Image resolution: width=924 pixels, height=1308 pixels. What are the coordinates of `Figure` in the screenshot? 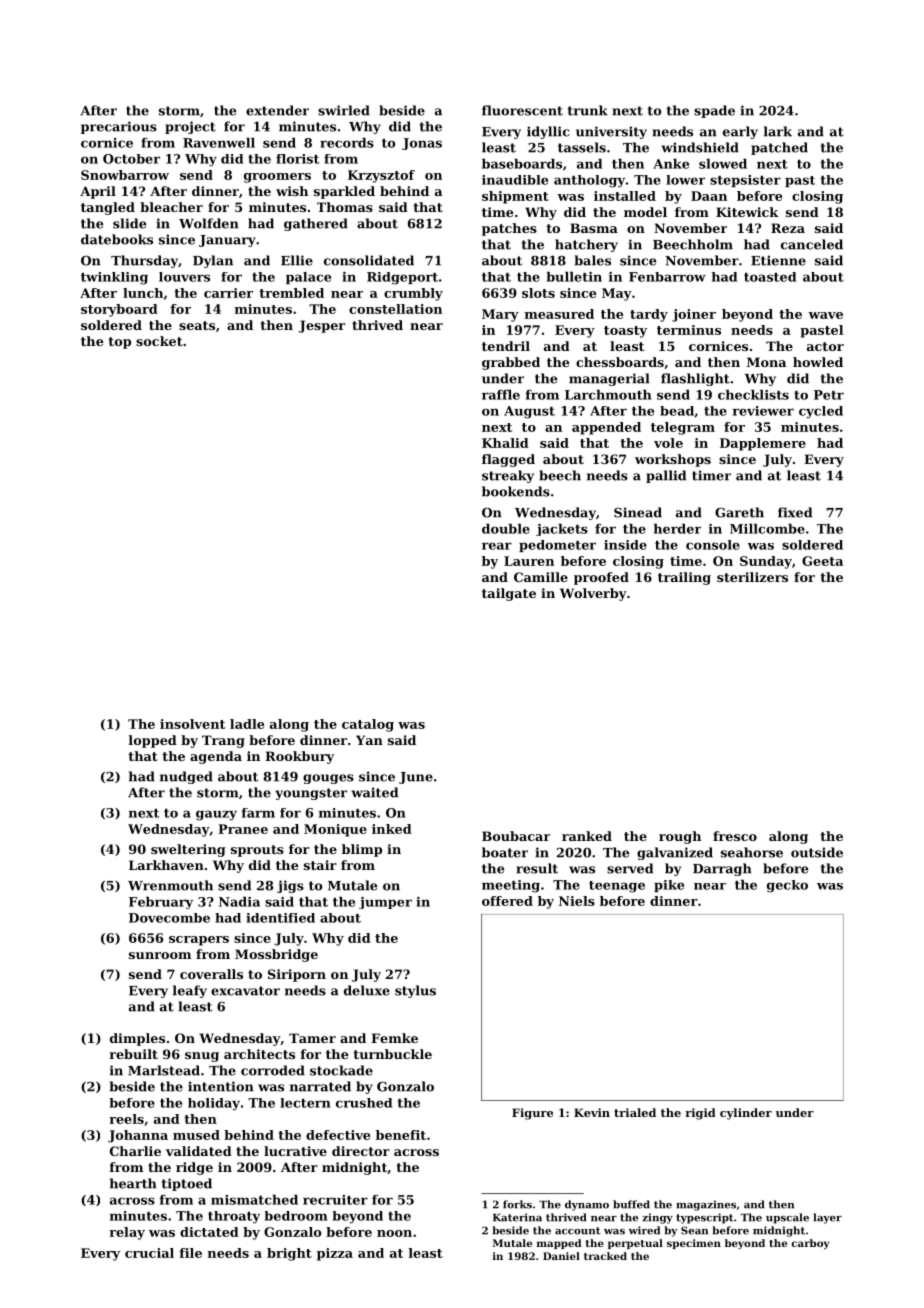 It's located at (532, 1114).
